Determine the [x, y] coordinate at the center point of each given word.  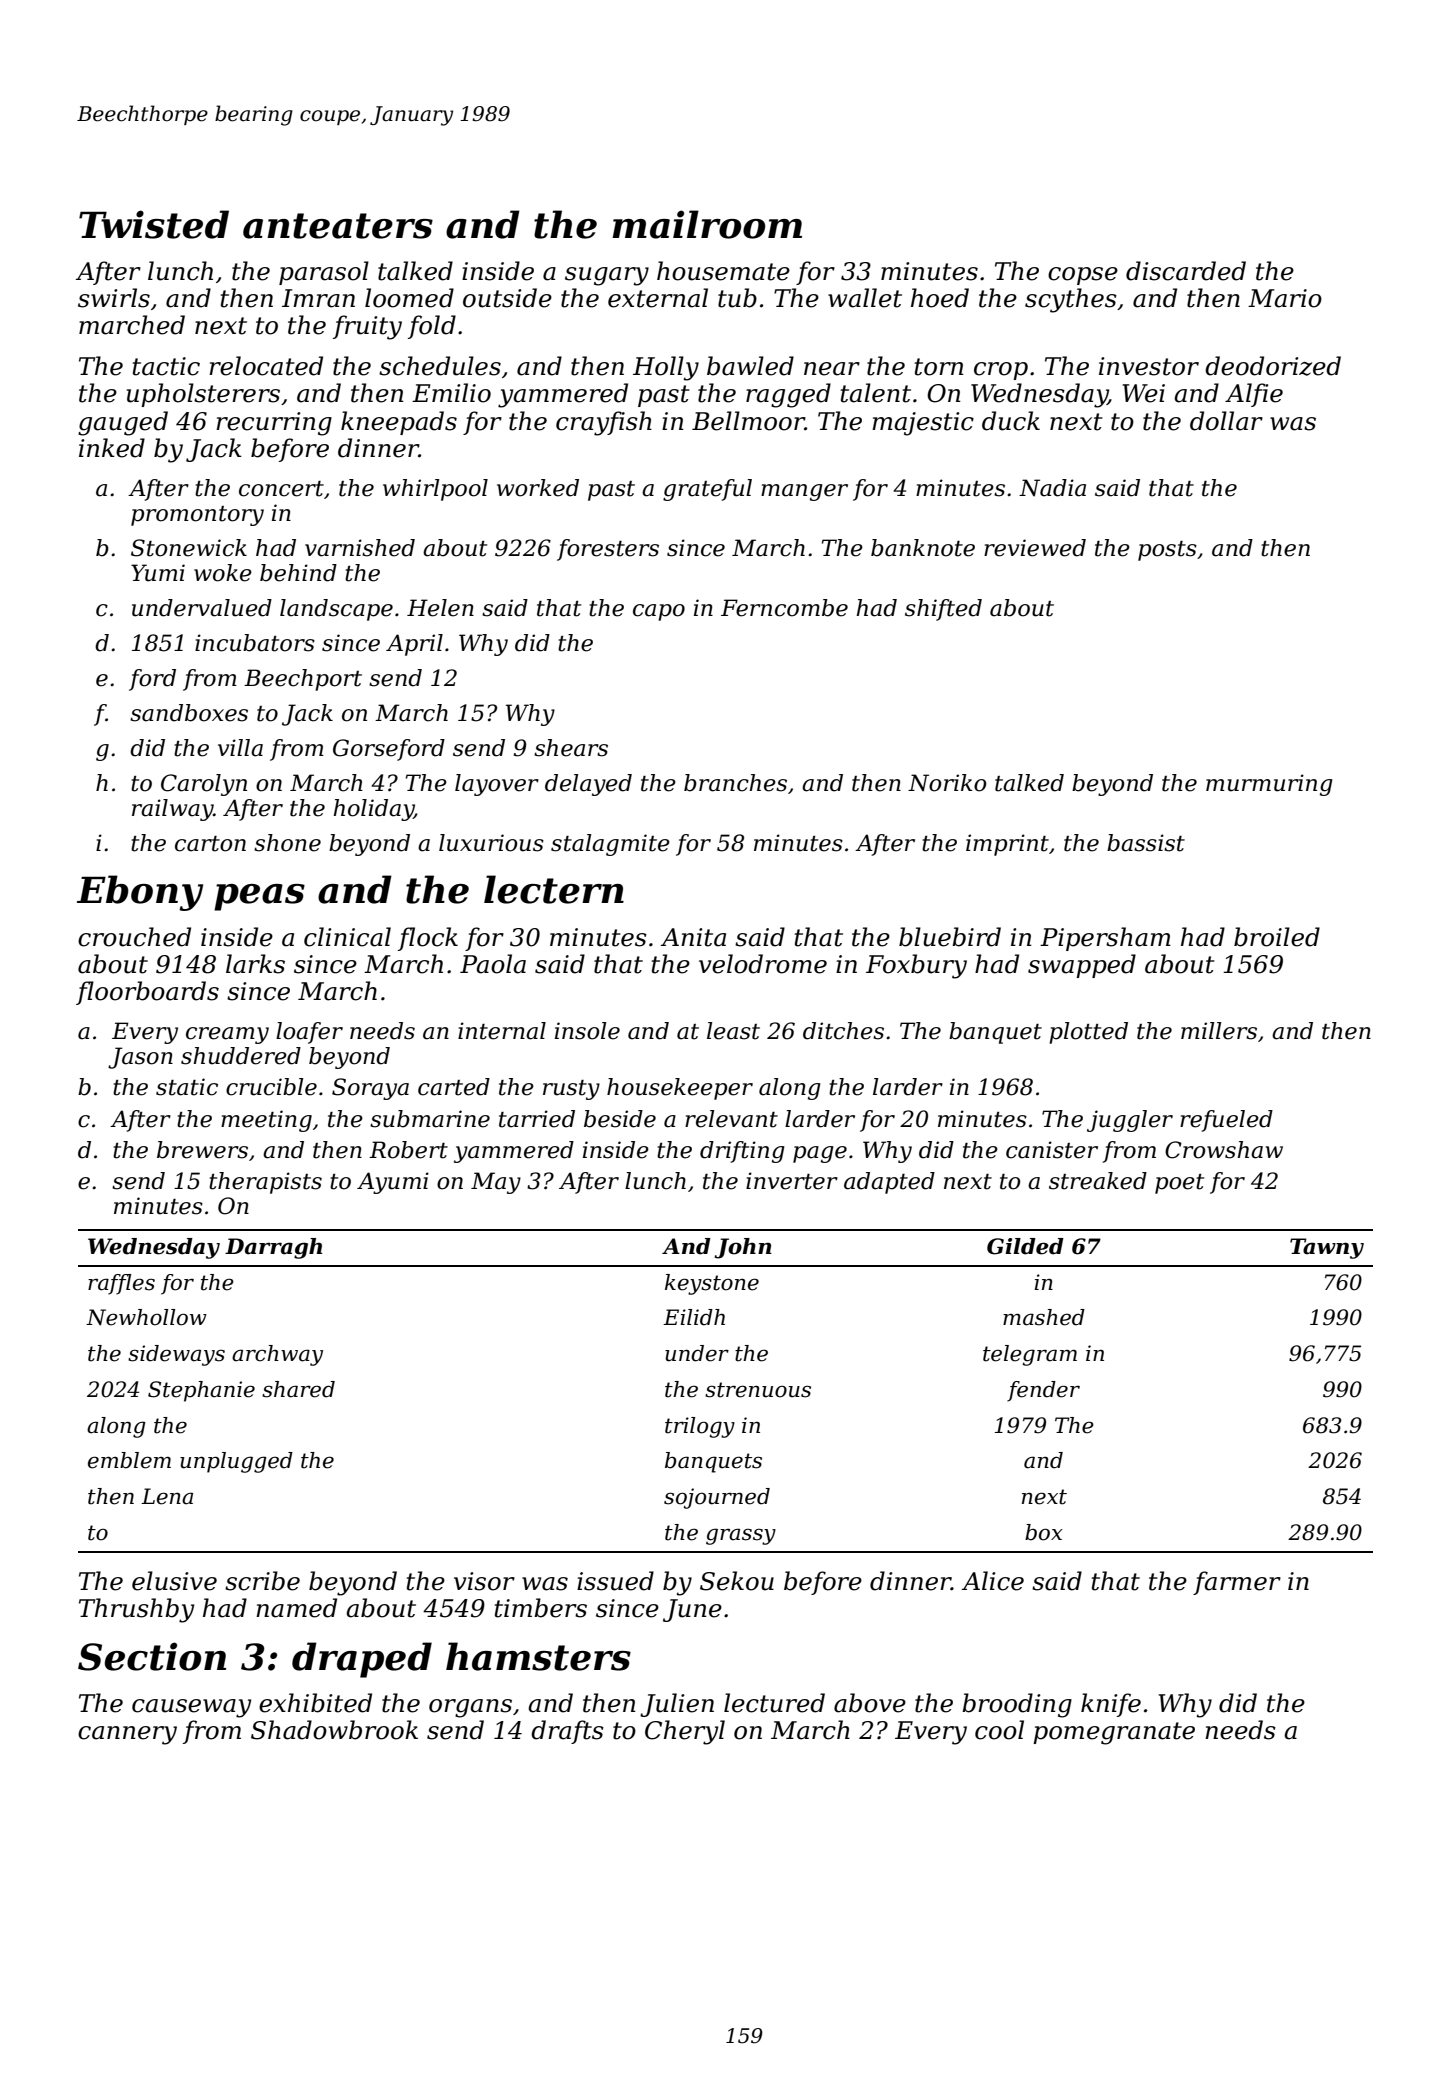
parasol [324, 273]
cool [999, 1730]
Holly [666, 368]
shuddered [241, 1056]
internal [502, 1031]
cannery [127, 1735]
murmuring [1269, 785]
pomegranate [1114, 1733]
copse [1083, 276]
